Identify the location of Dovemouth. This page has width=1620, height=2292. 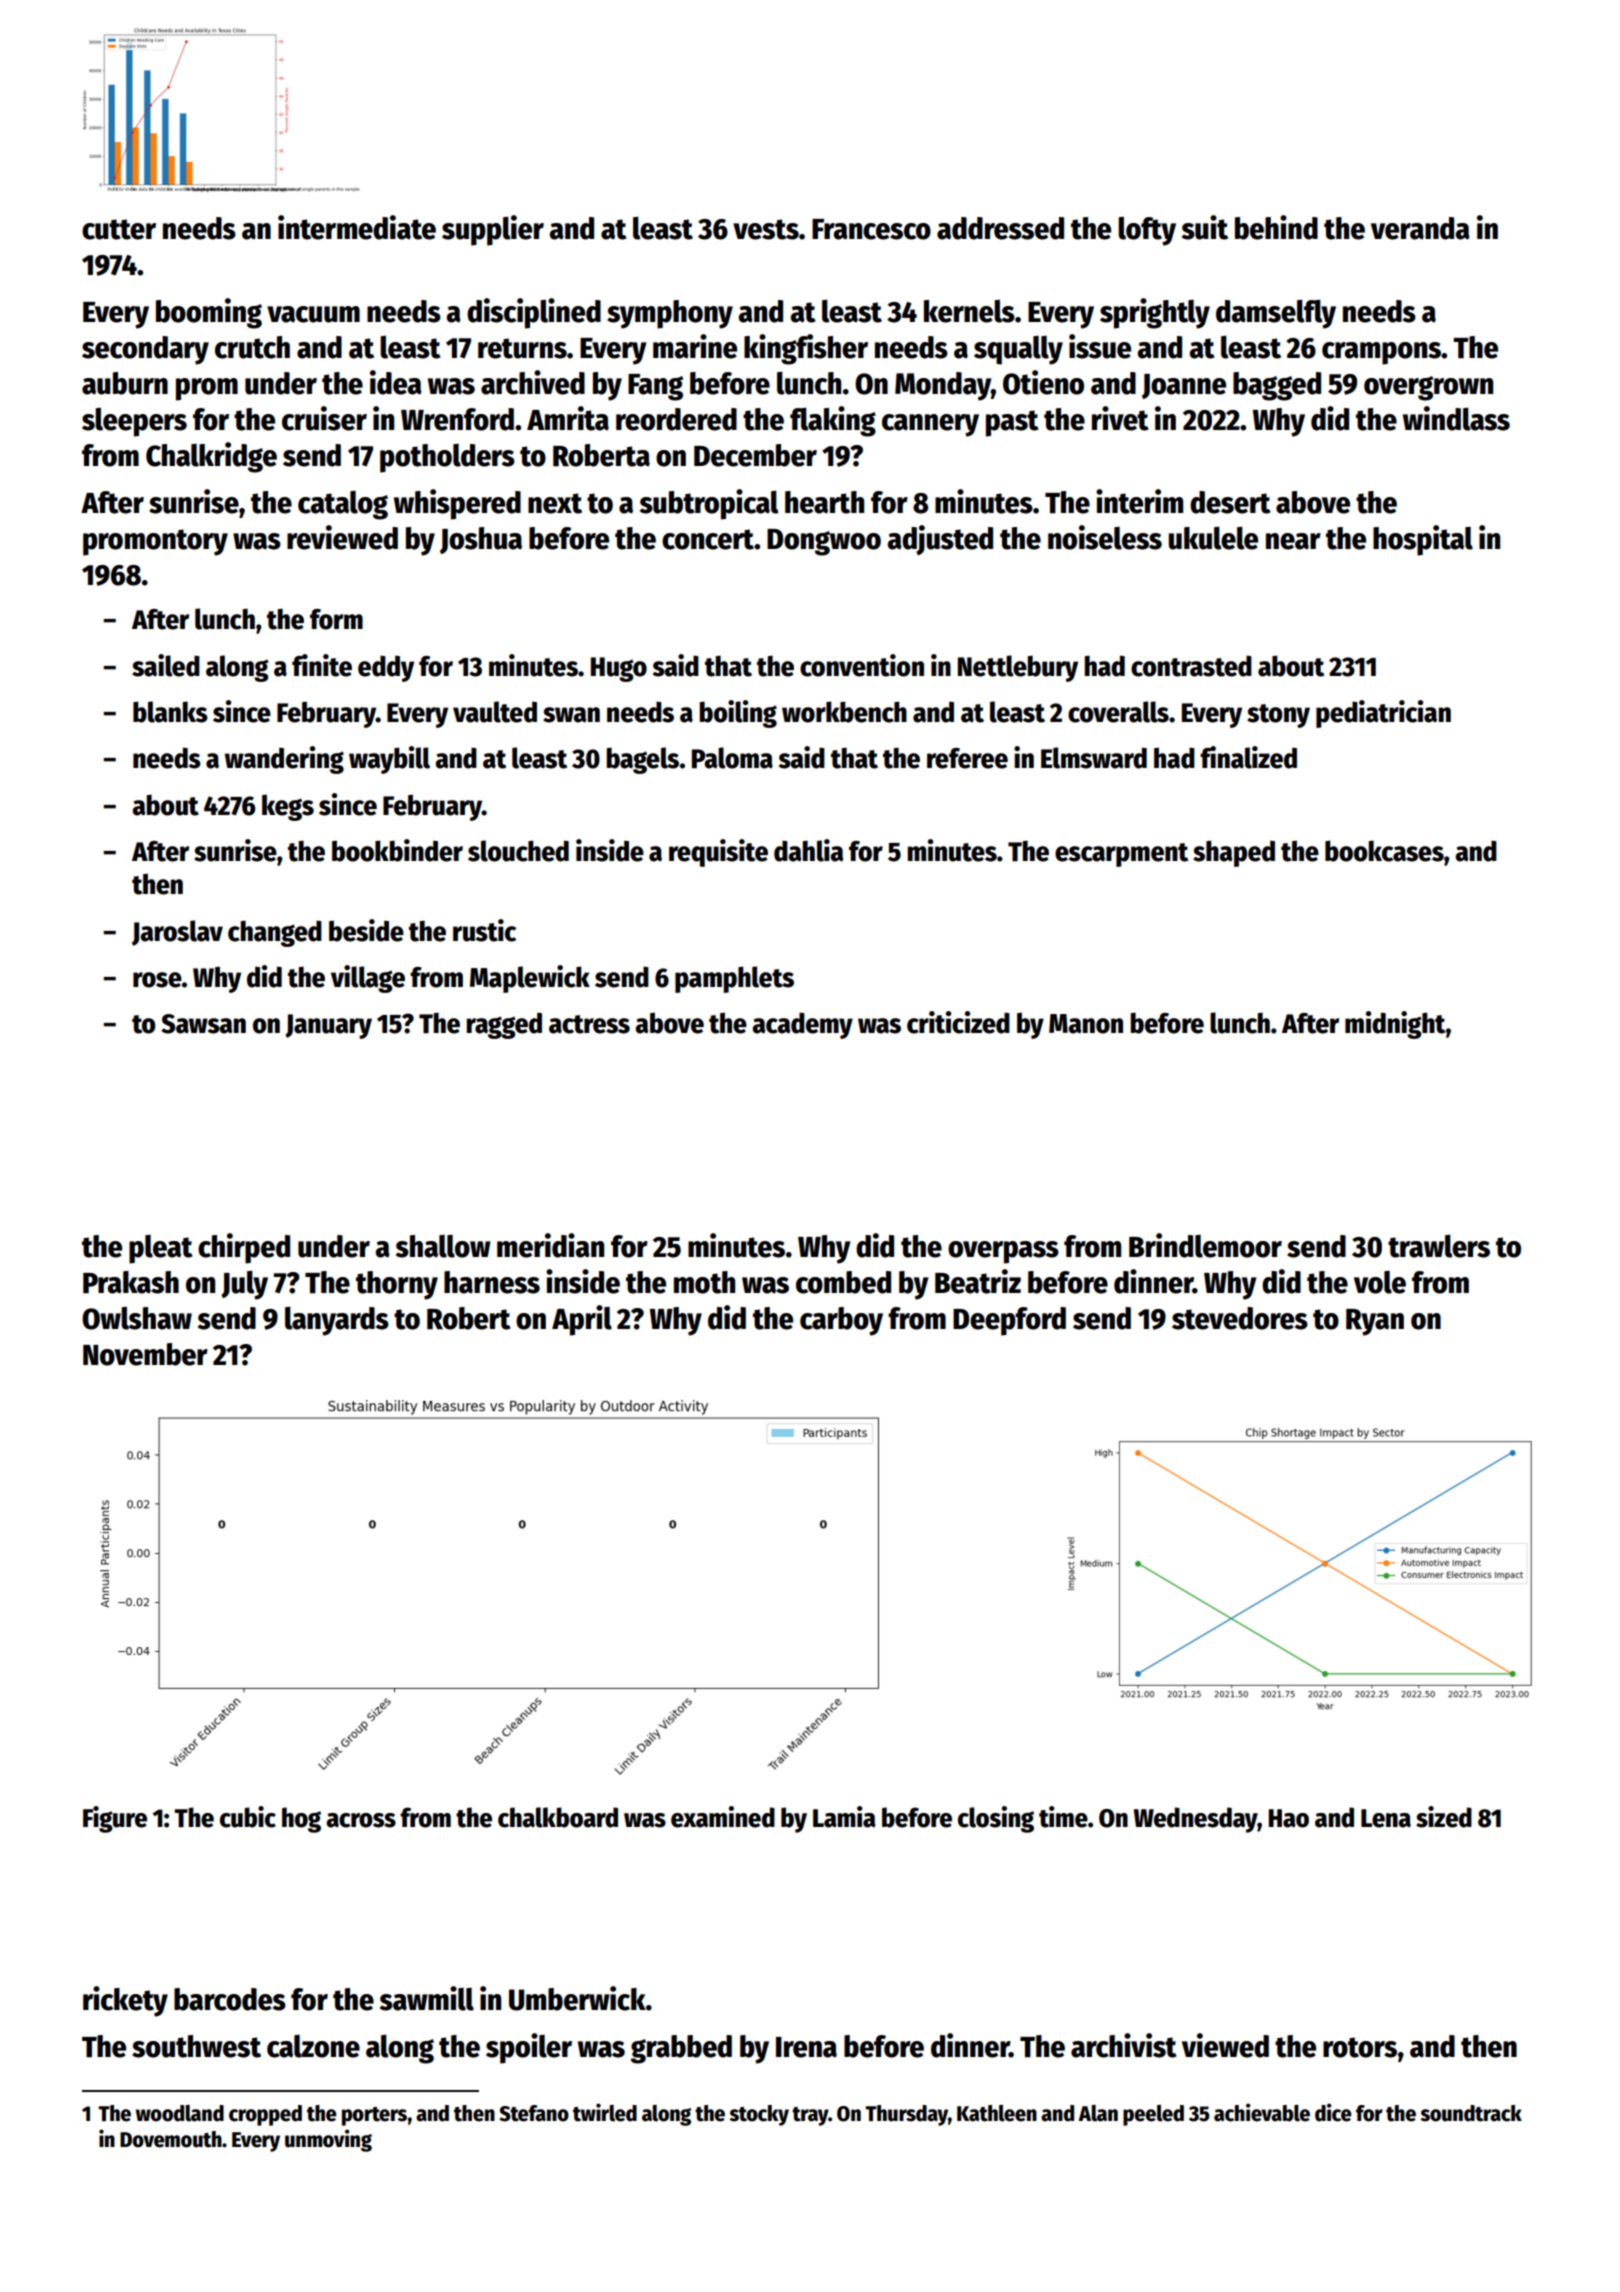
(171, 2139).
